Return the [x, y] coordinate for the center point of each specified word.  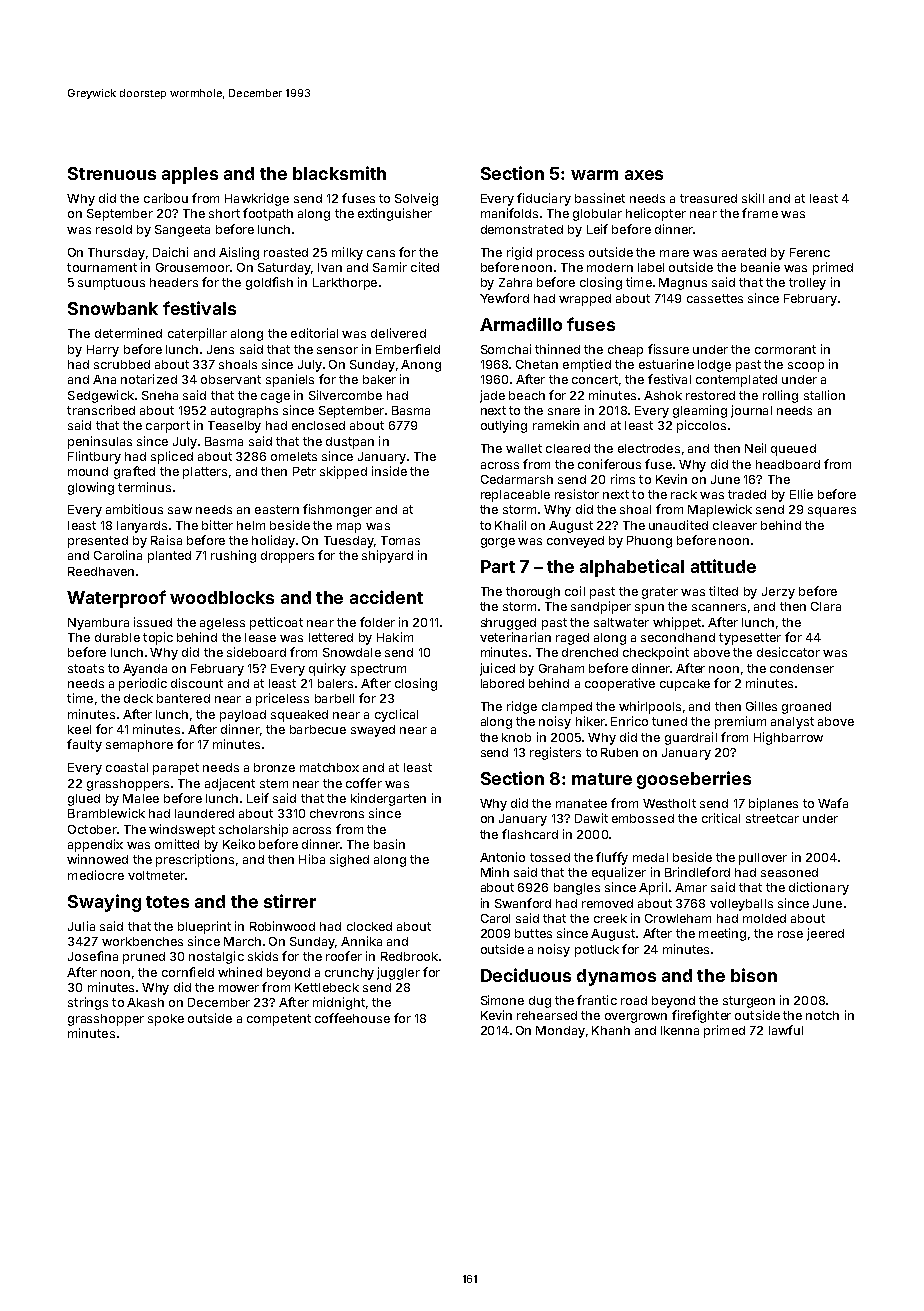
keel [79, 729]
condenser [802, 668]
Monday [560, 1032]
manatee [581, 803]
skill [753, 198]
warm [594, 175]
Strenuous [112, 173]
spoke [166, 1020]
